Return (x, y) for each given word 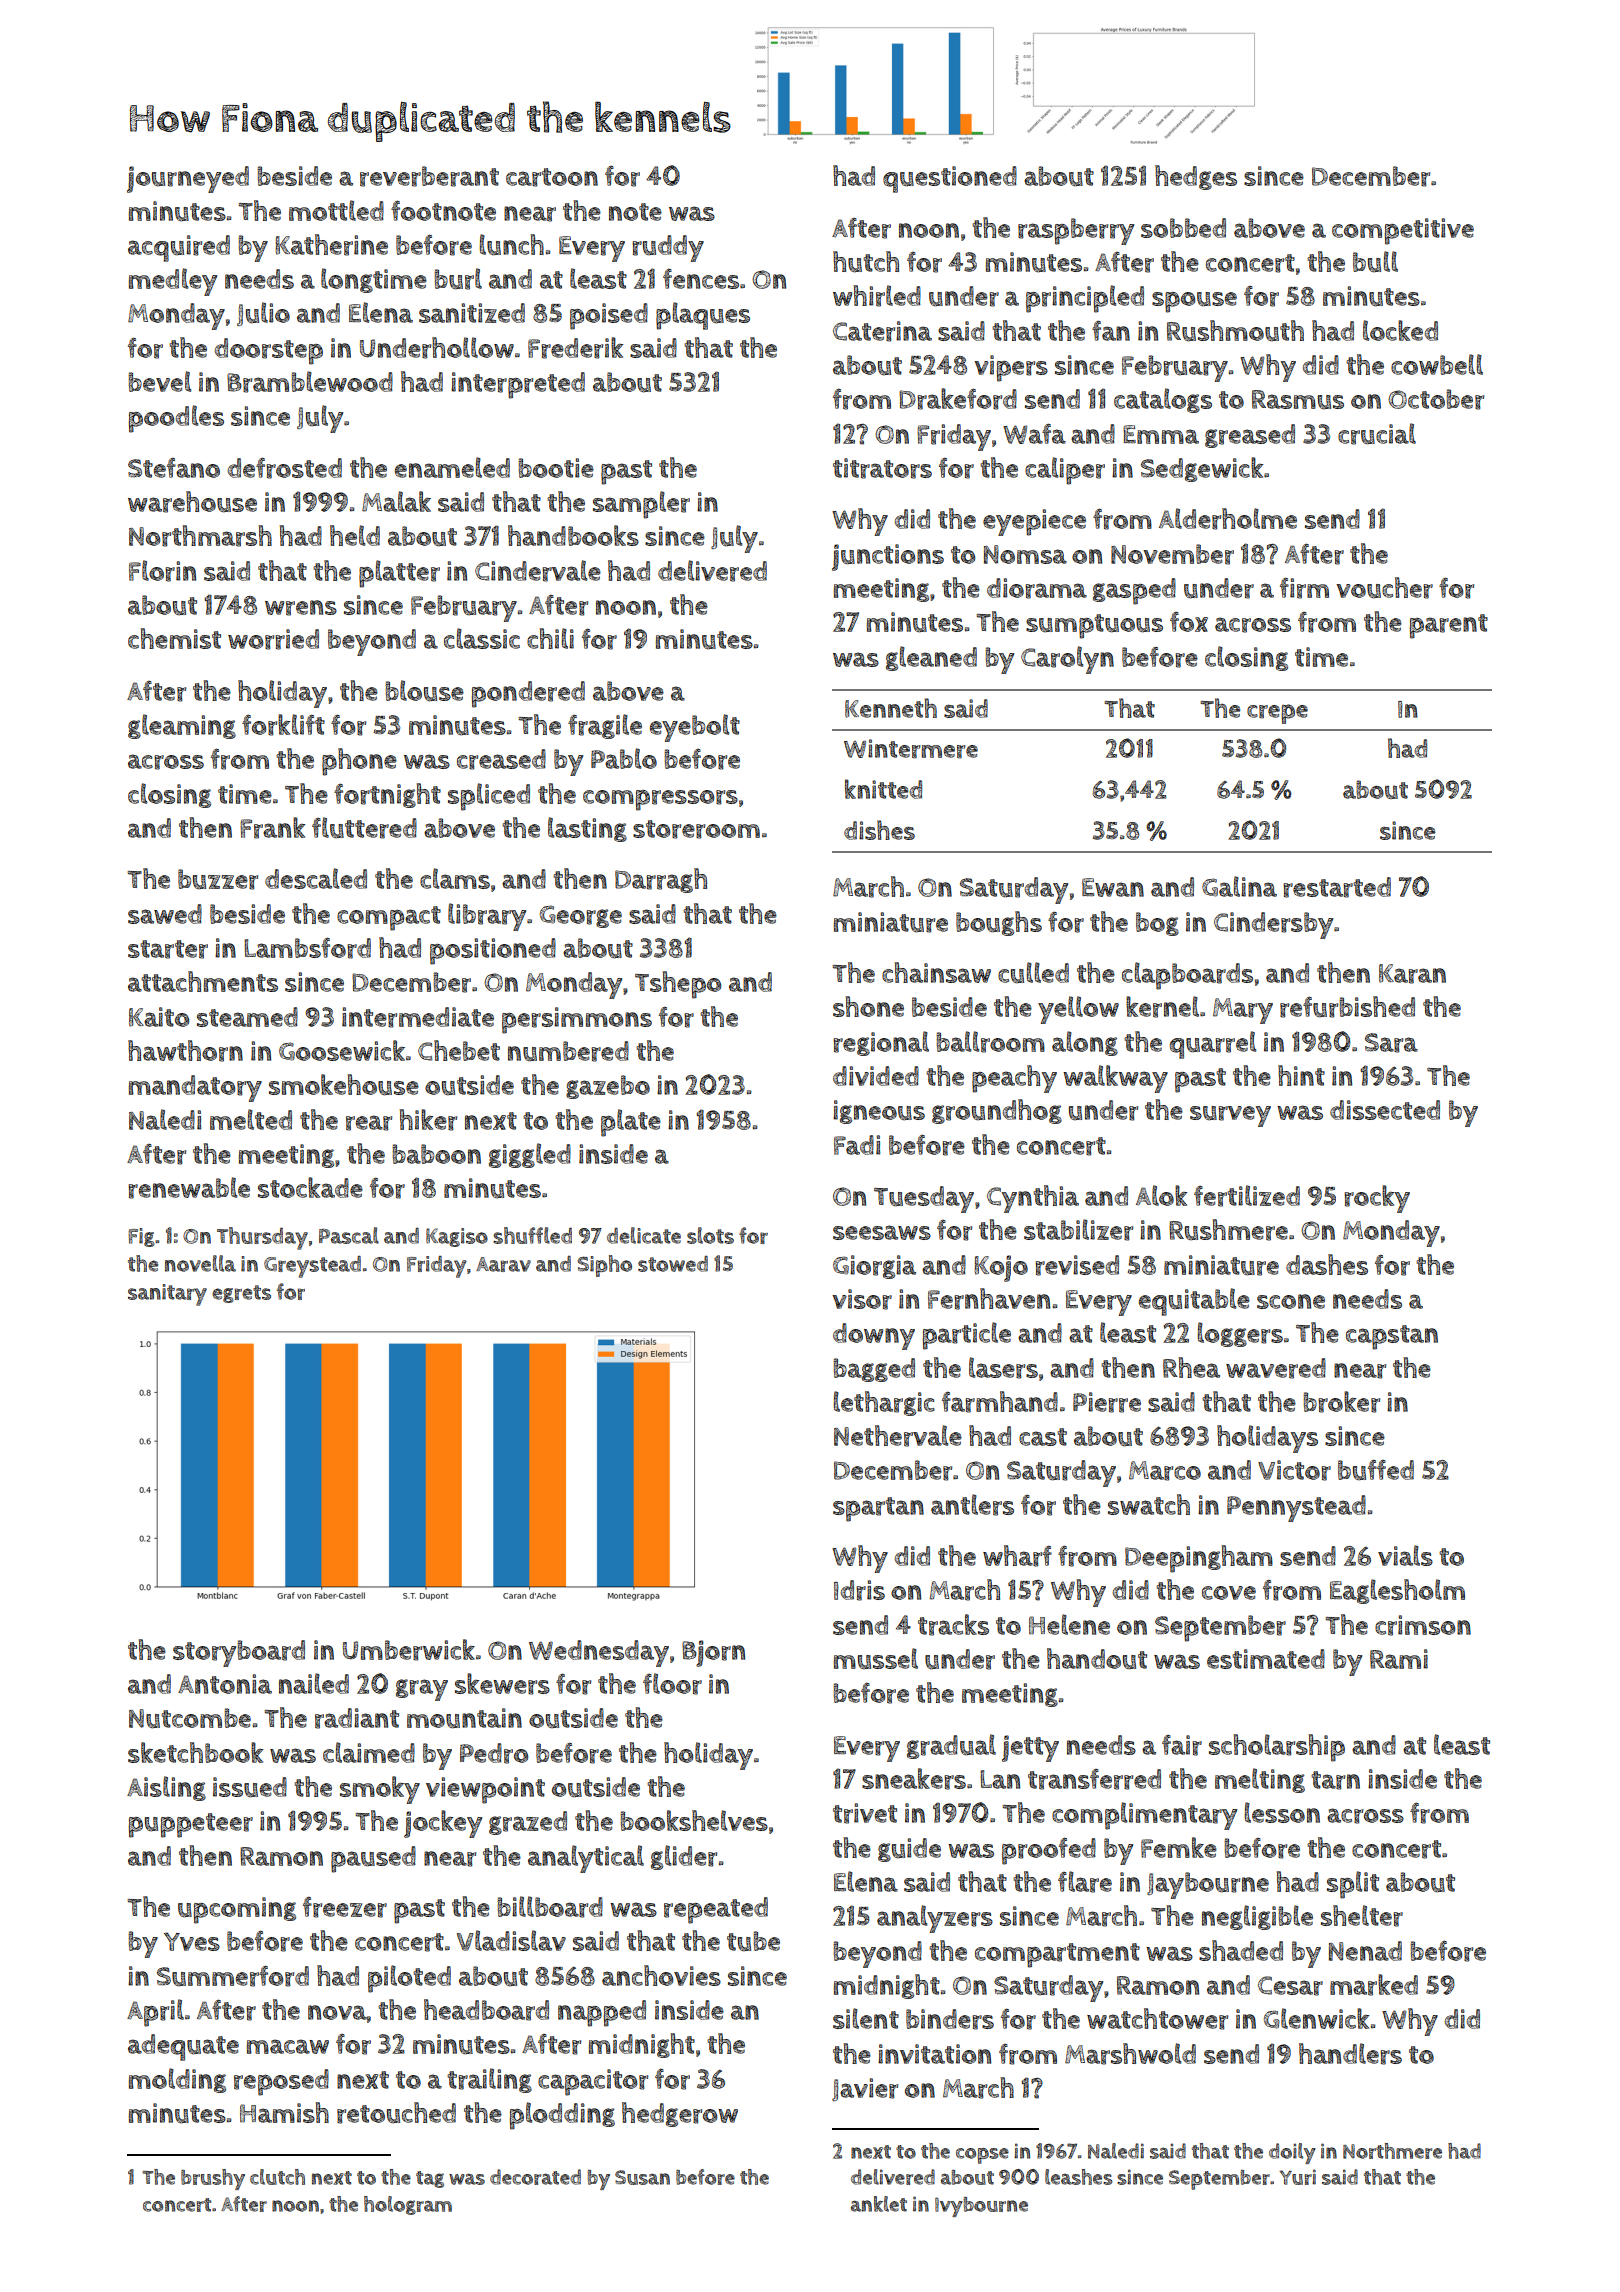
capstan (1392, 1337)
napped (602, 2013)
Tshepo (678, 985)
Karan (1412, 974)
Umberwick (409, 1650)
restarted (1337, 887)
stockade (310, 1187)
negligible (1257, 1917)
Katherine (331, 245)
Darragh (661, 880)
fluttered (364, 828)
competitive (1403, 231)
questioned (950, 179)
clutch (277, 2177)
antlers (972, 1505)
